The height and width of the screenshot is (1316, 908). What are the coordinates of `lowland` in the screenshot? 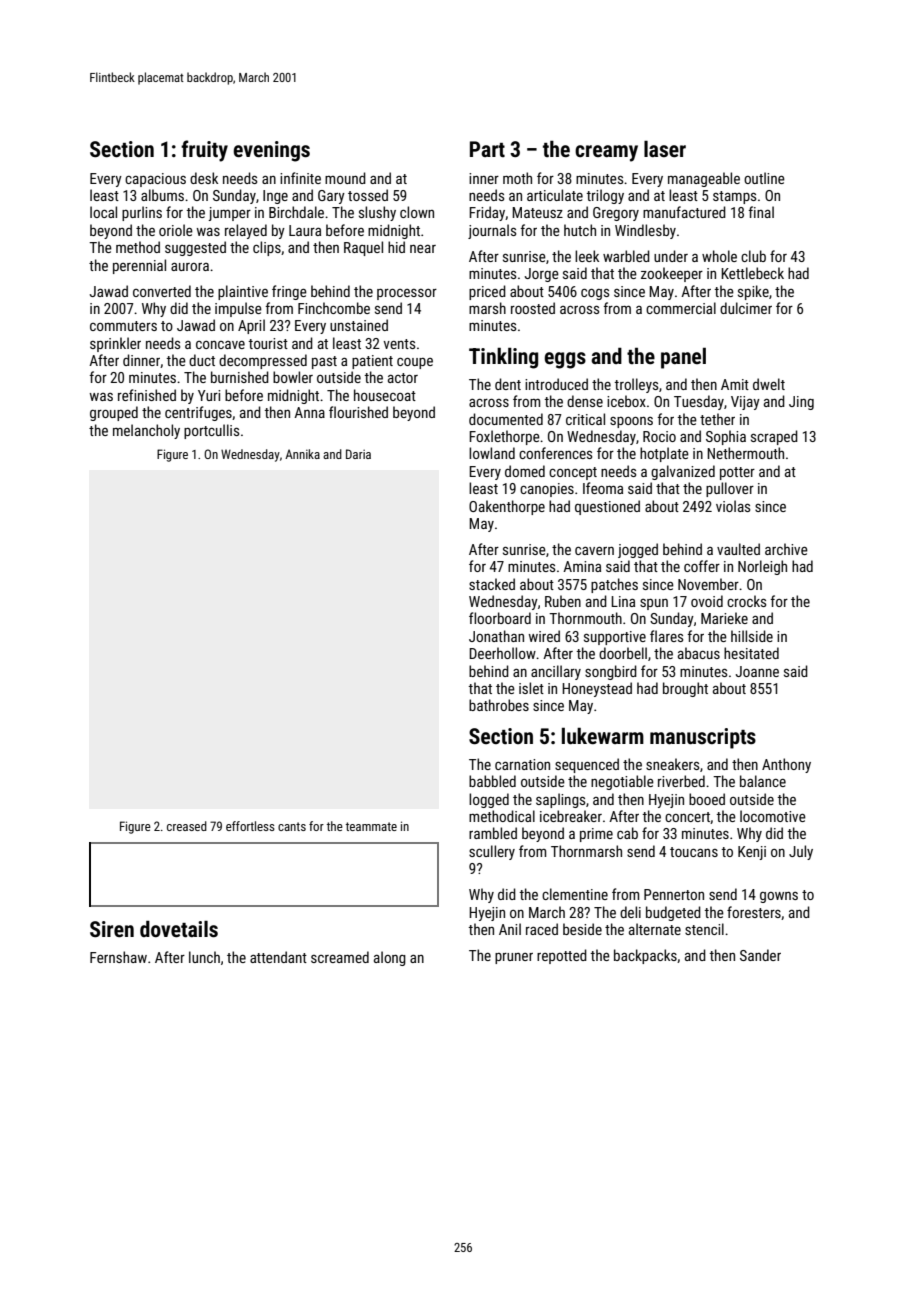 It's located at (492, 453).
